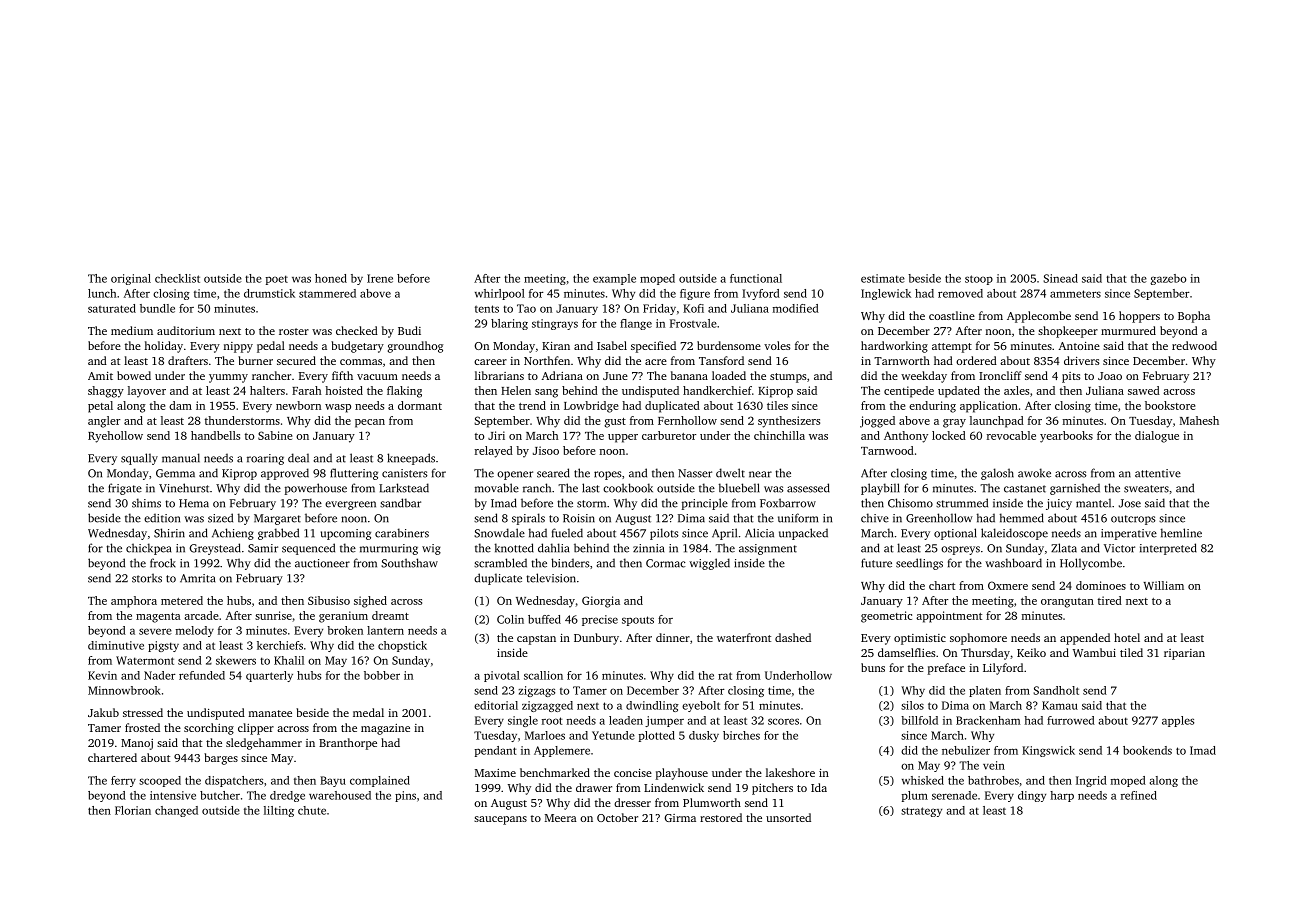 This screenshot has width=1308, height=924. What do you see at coordinates (932, 407) in the screenshot?
I see `enduring` at bounding box center [932, 407].
